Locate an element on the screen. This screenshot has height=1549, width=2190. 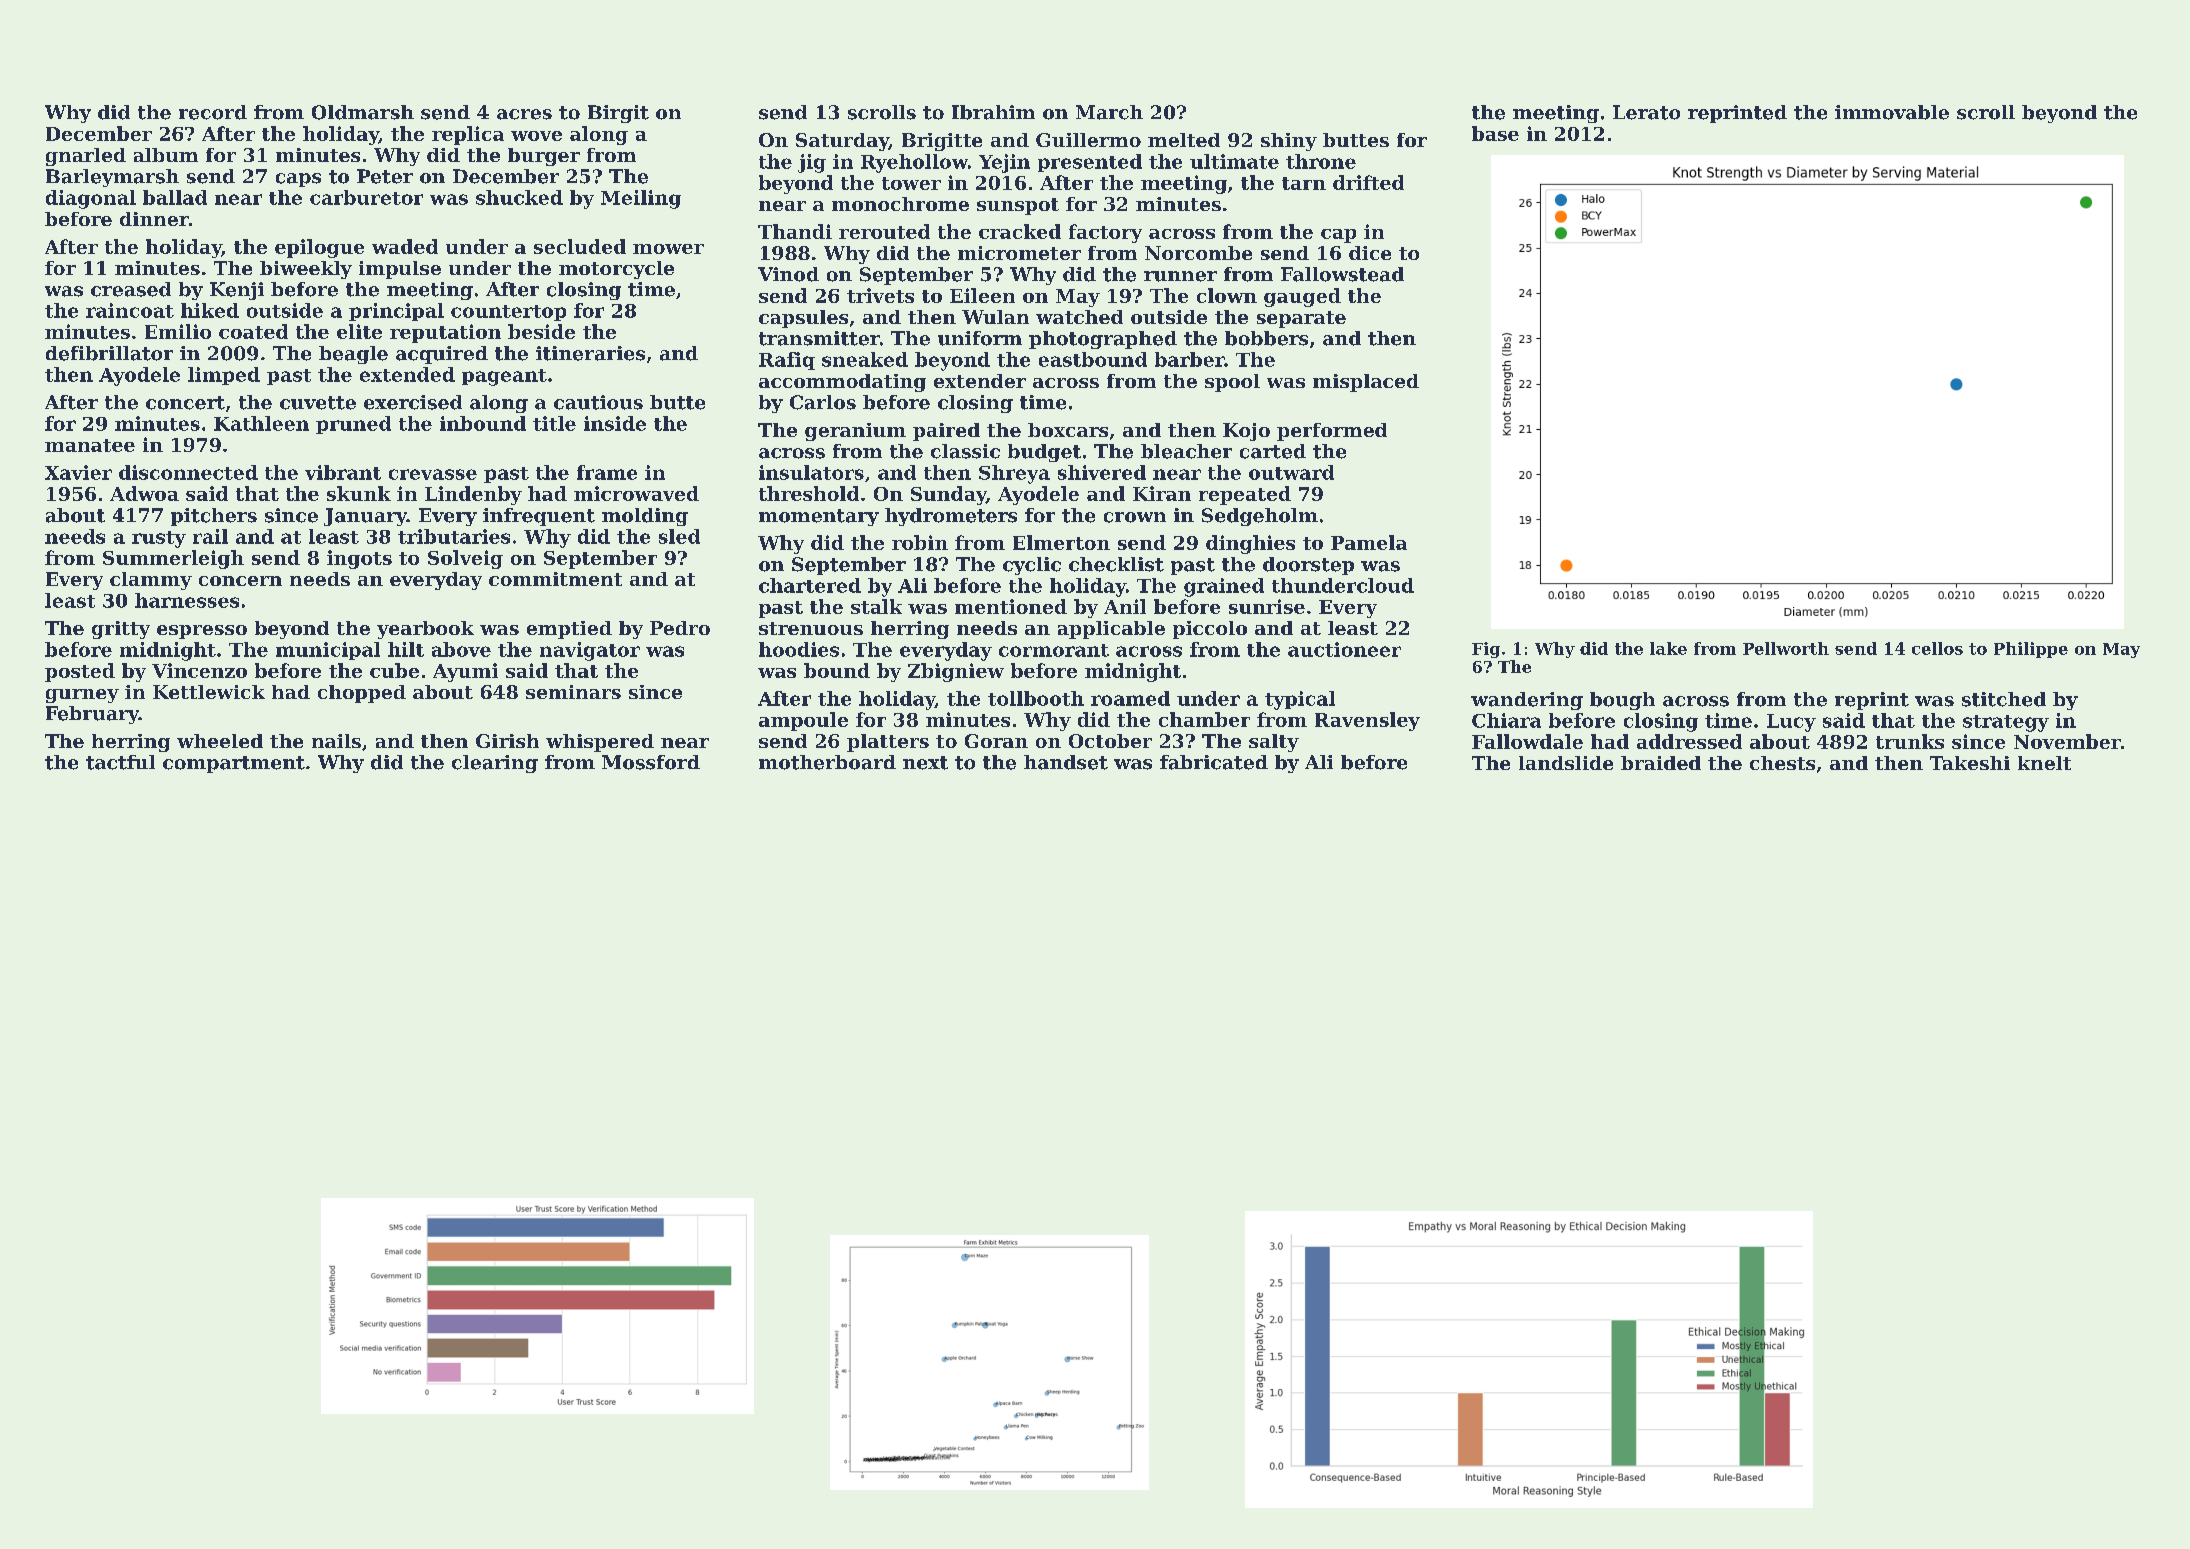
seminars is located at coordinates (573, 692).
